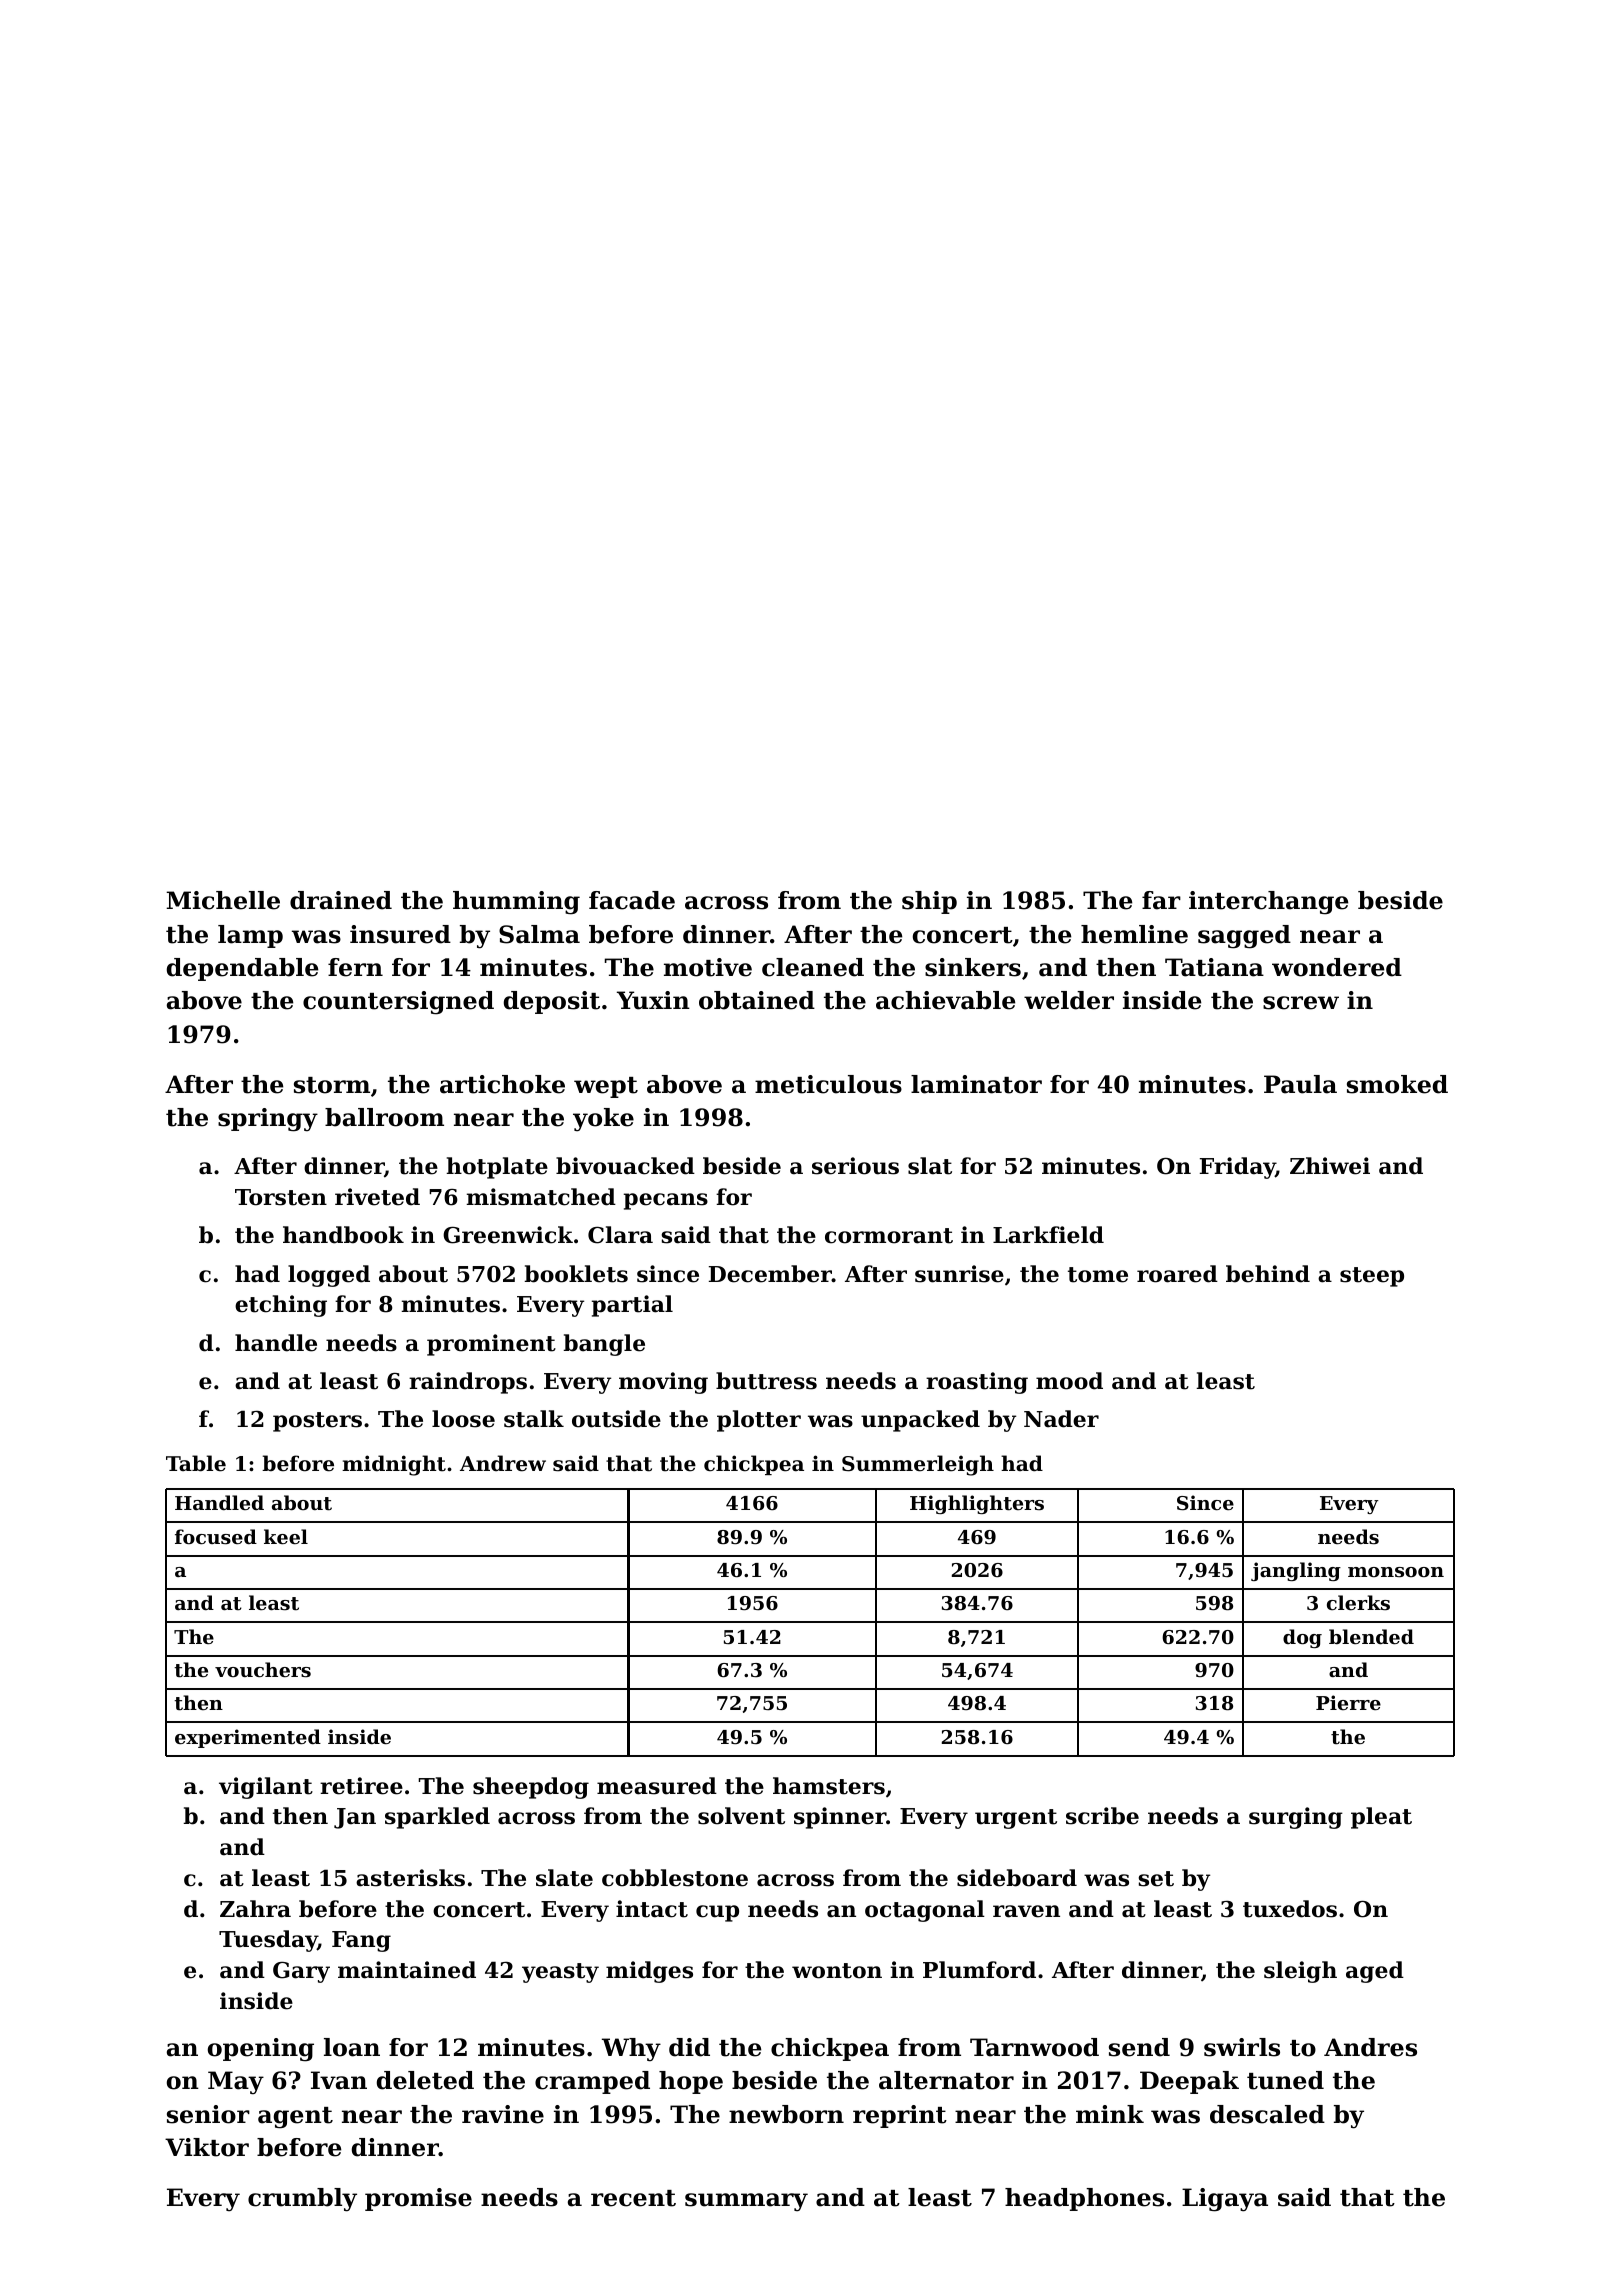 The image size is (1620, 2292). What do you see at coordinates (918, 1465) in the page?
I see `Summerleigh` at bounding box center [918, 1465].
